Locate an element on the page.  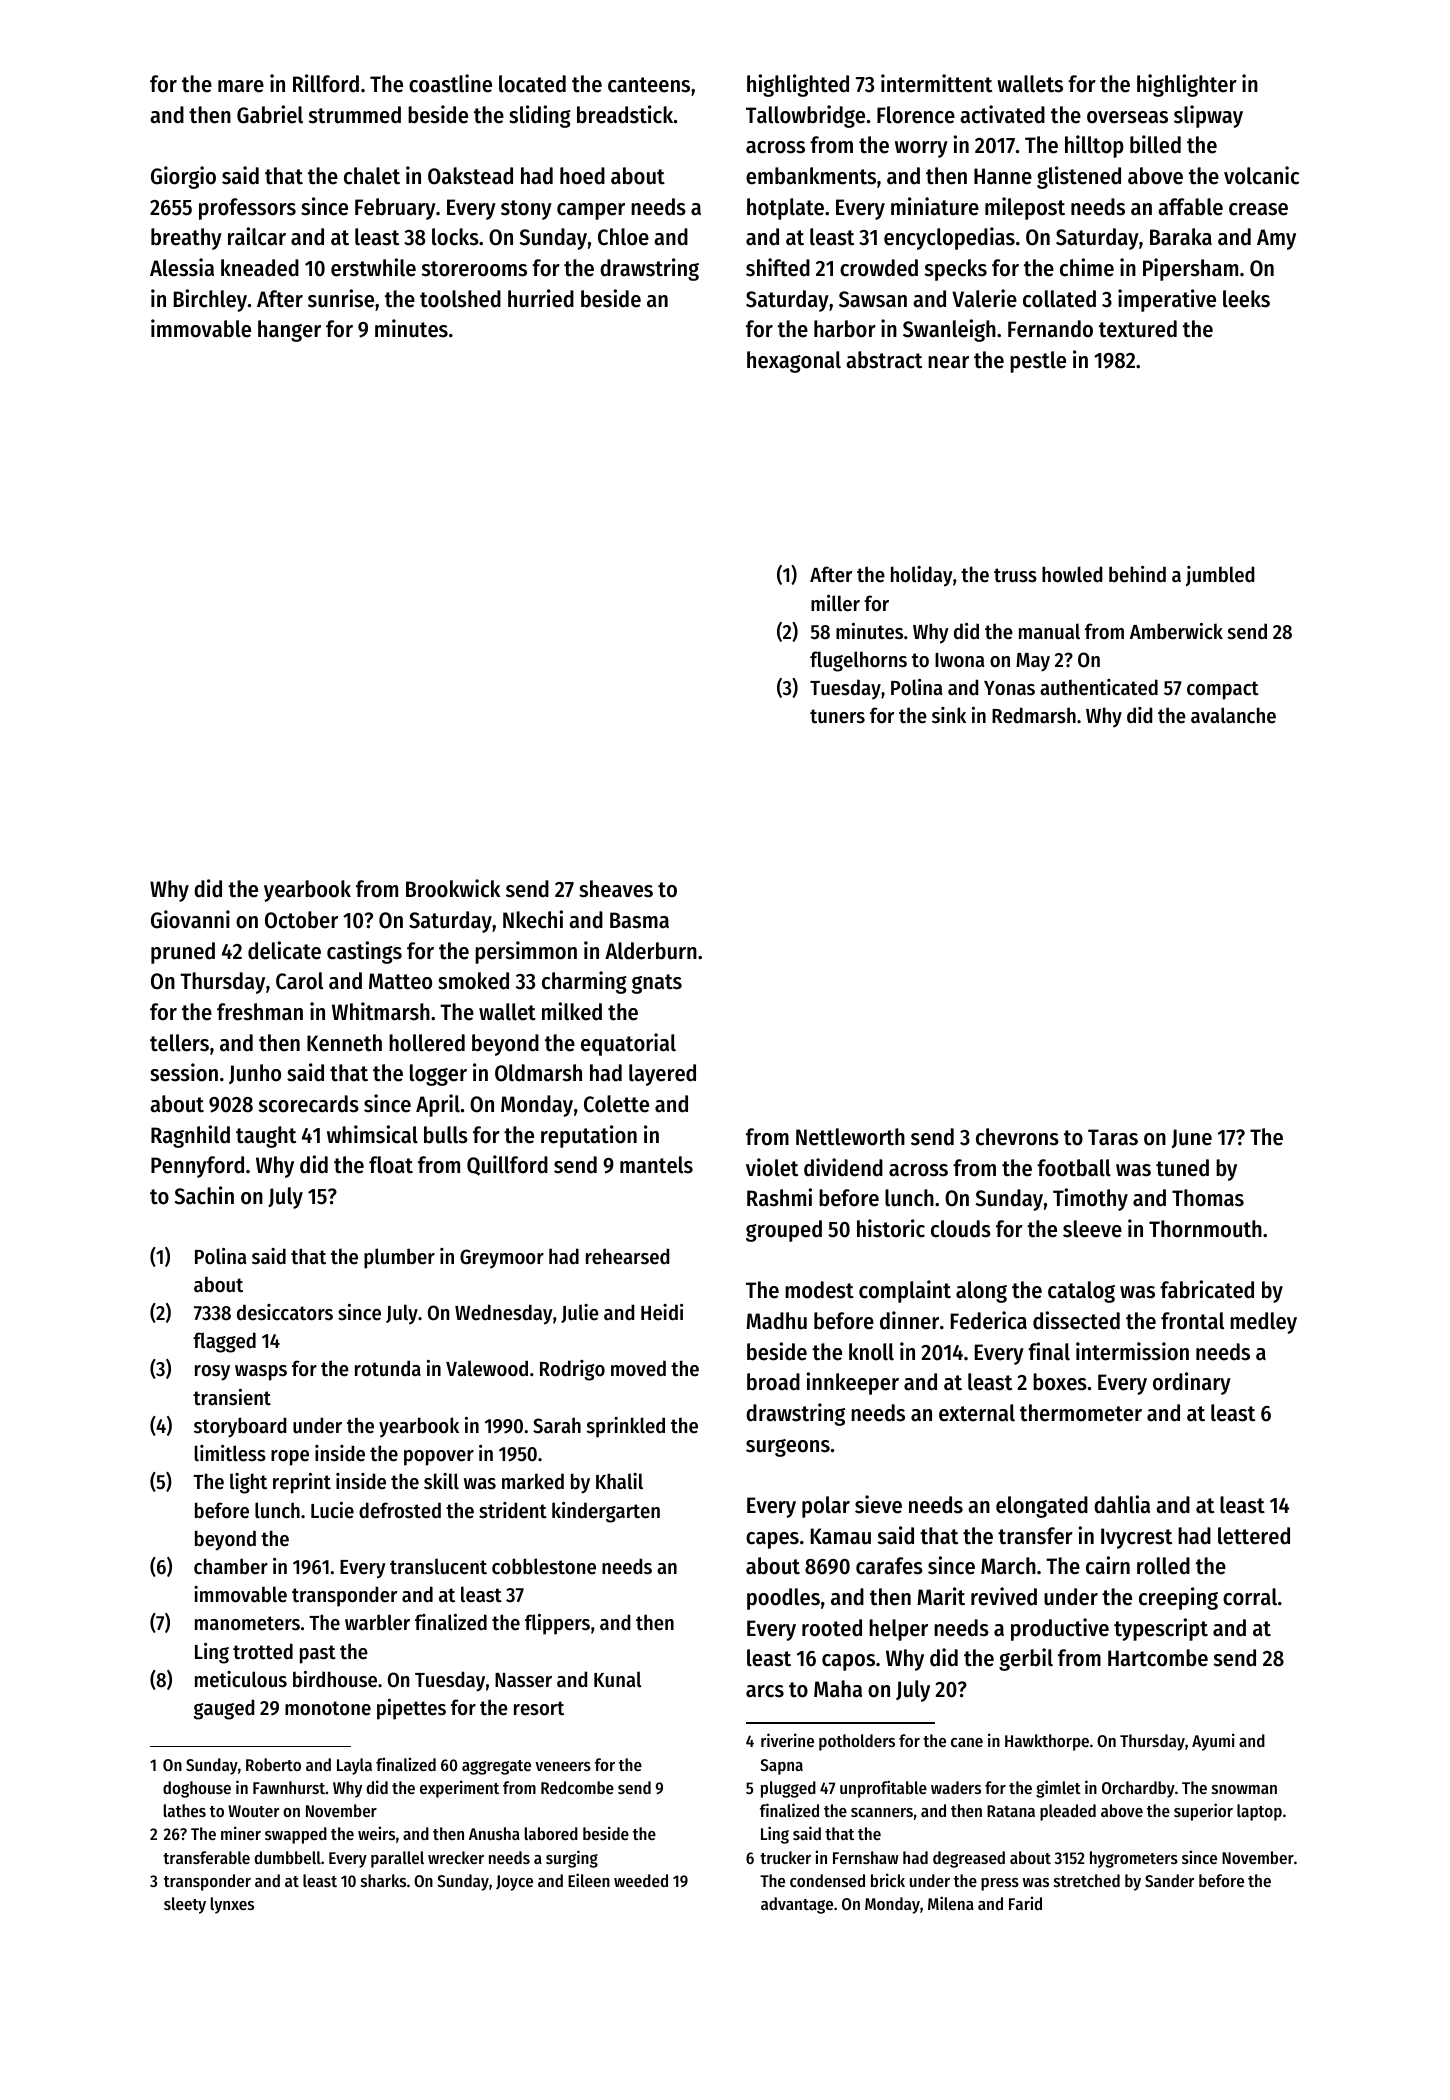
mare is located at coordinates (241, 86).
